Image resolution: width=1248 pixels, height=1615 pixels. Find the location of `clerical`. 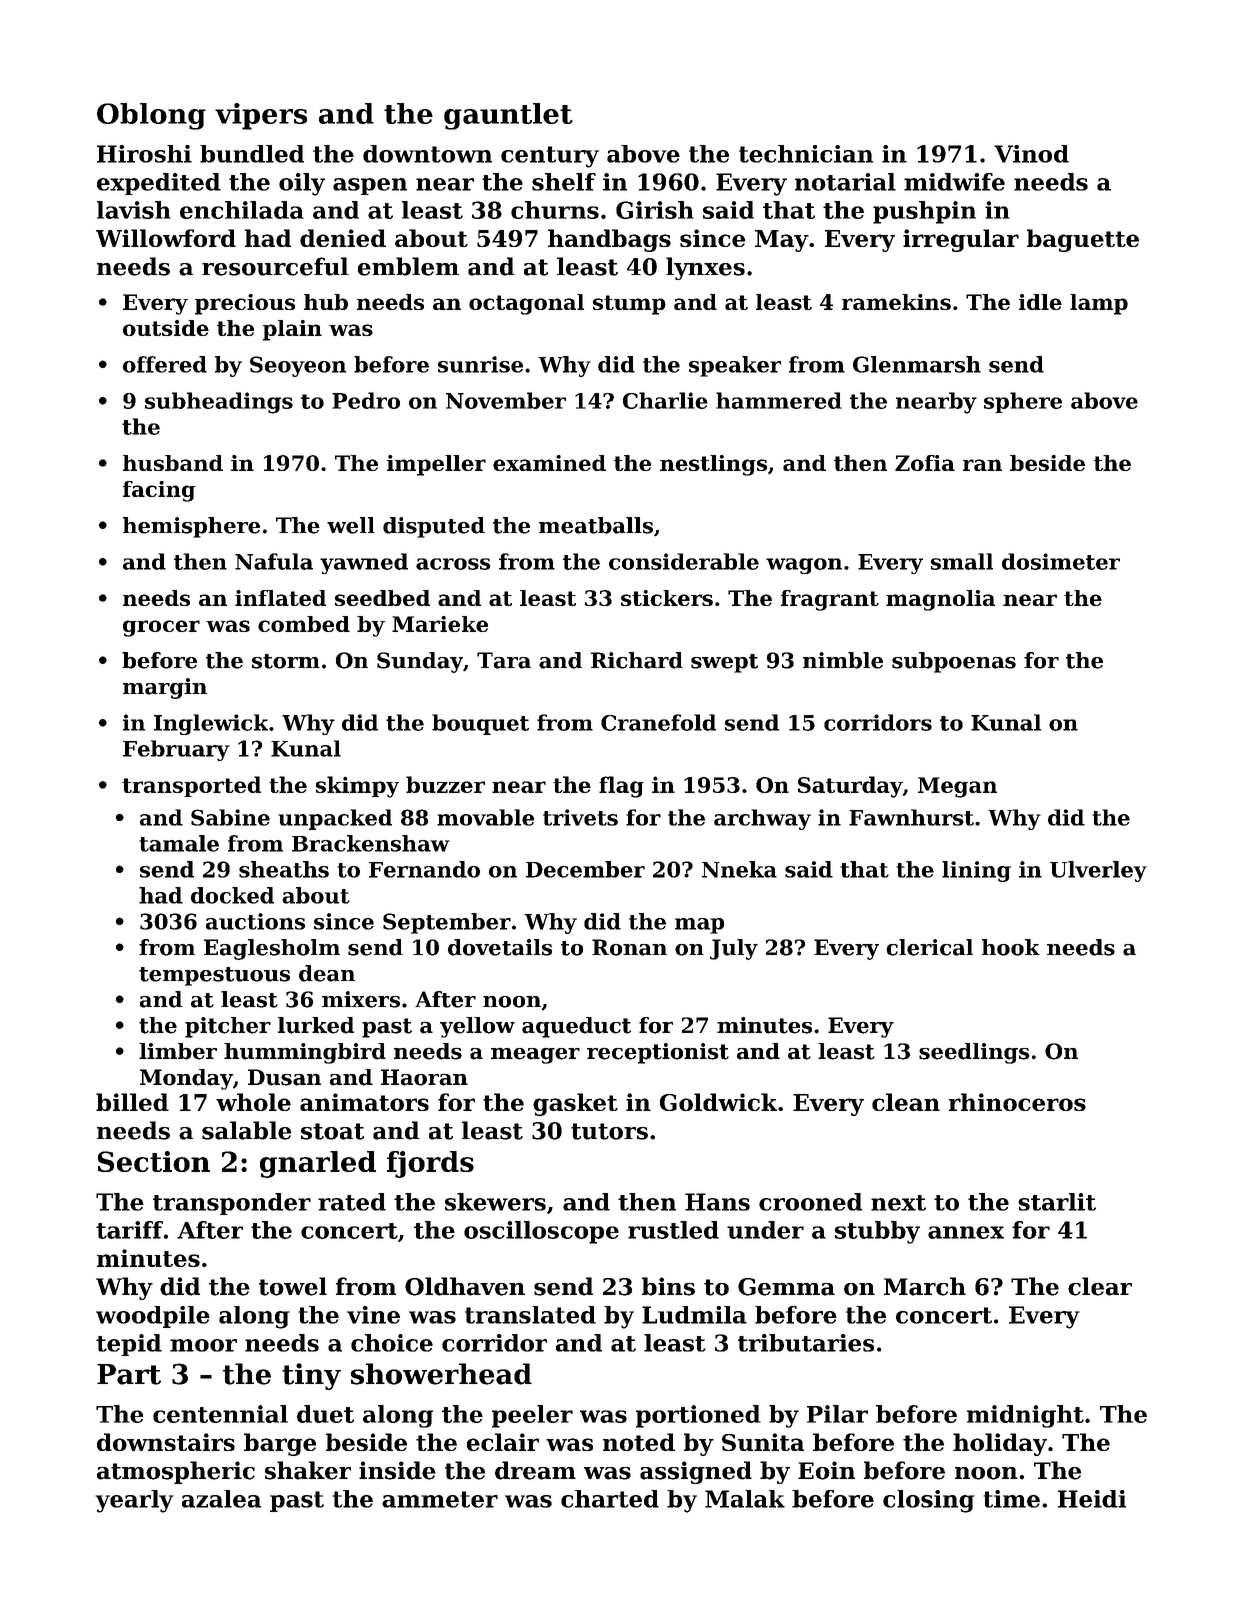

clerical is located at coordinates (929, 947).
